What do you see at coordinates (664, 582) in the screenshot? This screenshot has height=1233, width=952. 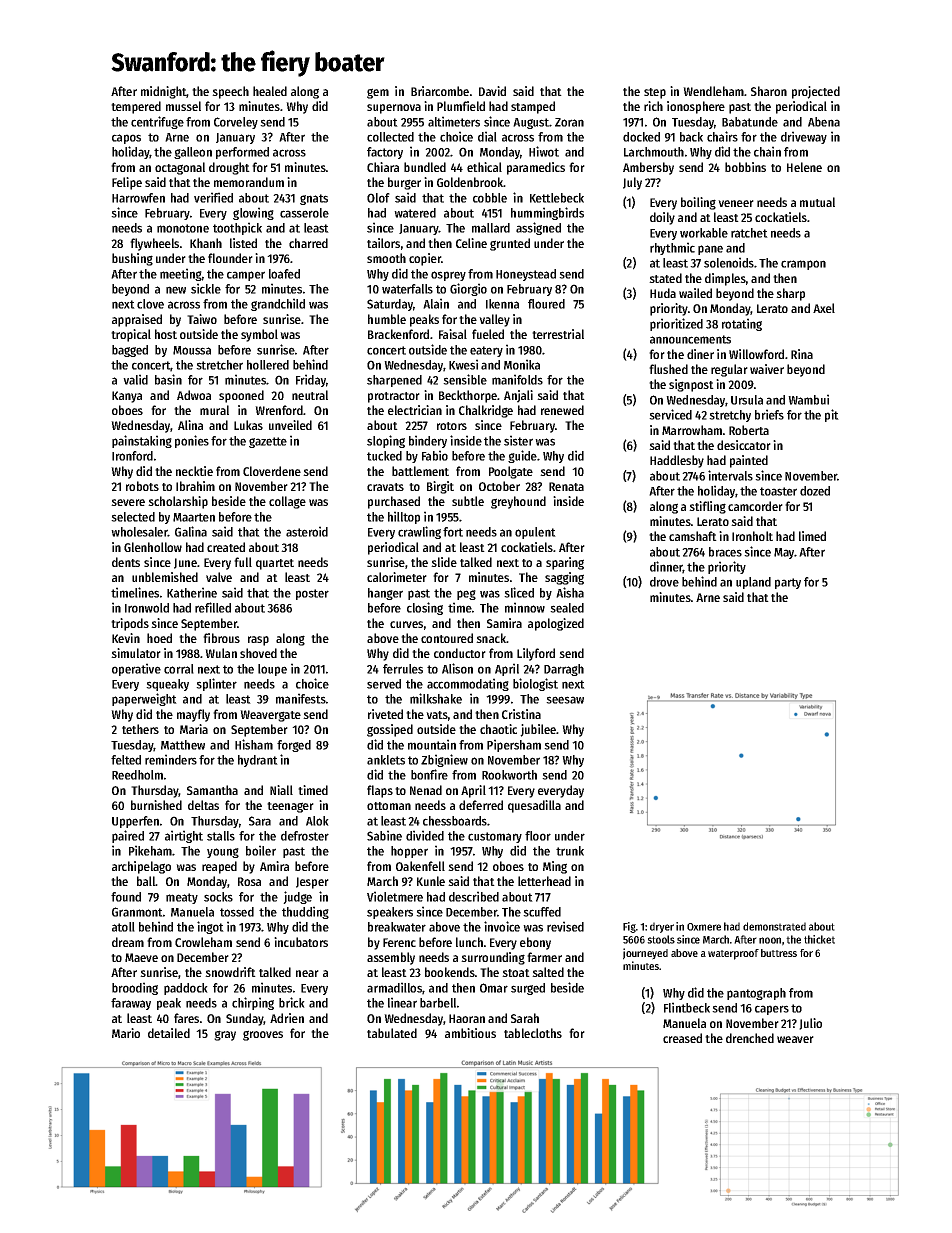 I see `drove` at bounding box center [664, 582].
